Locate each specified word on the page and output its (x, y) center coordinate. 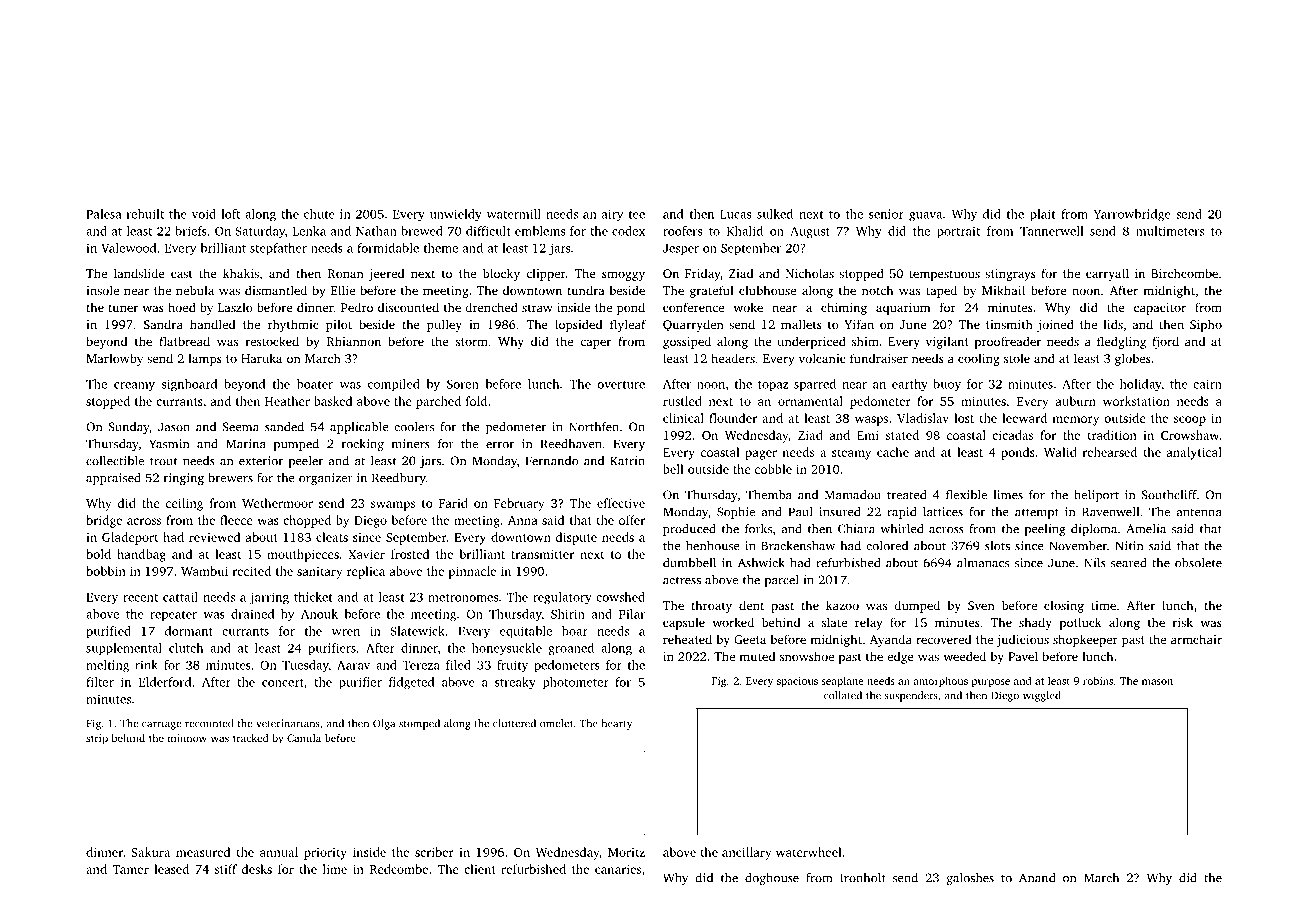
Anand (1037, 878)
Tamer (130, 869)
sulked (775, 214)
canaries (618, 869)
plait (1043, 215)
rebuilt (145, 214)
